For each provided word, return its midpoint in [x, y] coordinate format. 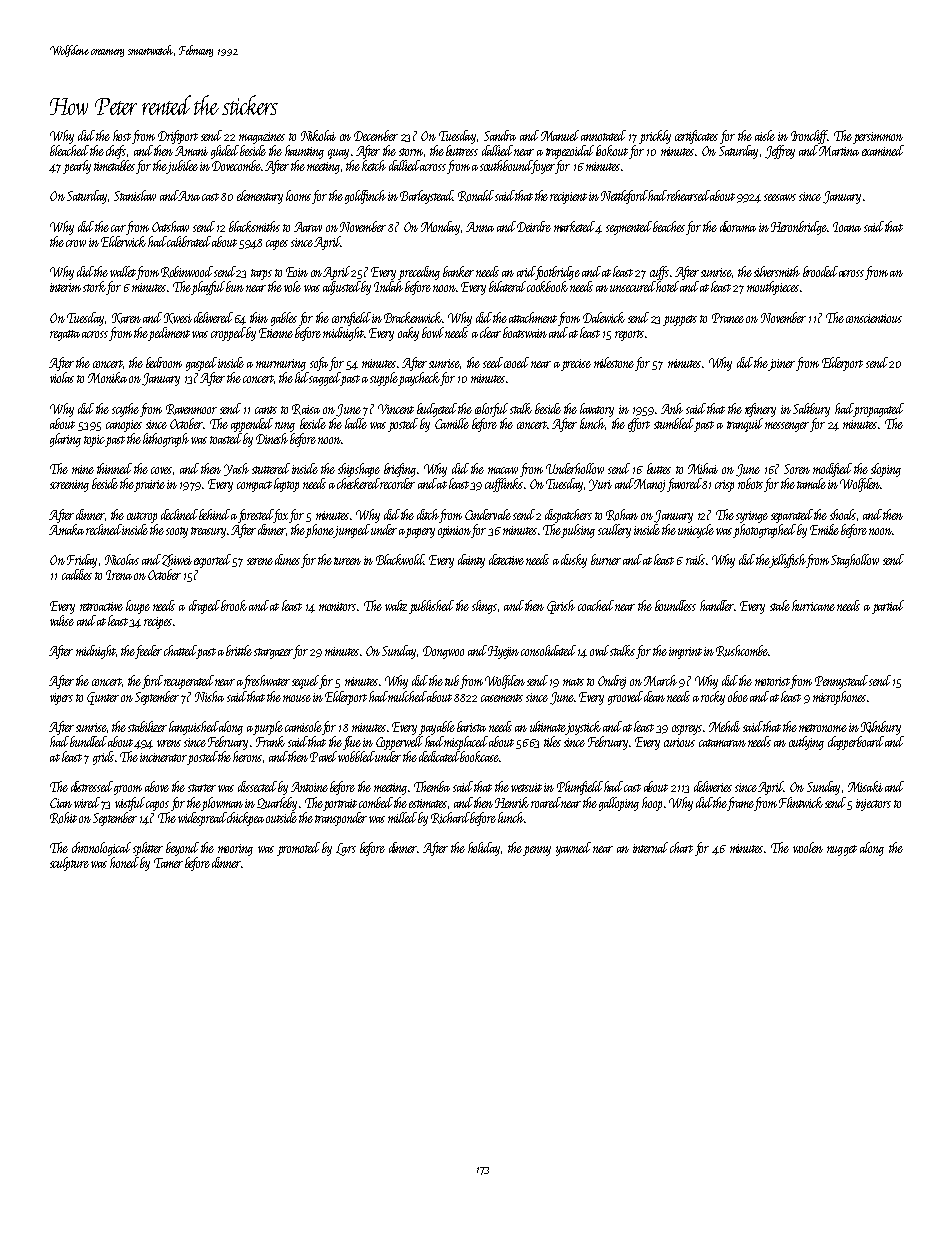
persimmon [878, 138]
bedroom [164, 362]
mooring [235, 850]
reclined [104, 529]
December [376, 135]
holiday [484, 849]
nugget [842, 850]
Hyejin [503, 652]
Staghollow [855, 561]
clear [490, 332]
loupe [138, 607]
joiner [781, 365]
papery [420, 533]
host [122, 135]
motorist [772, 681]
